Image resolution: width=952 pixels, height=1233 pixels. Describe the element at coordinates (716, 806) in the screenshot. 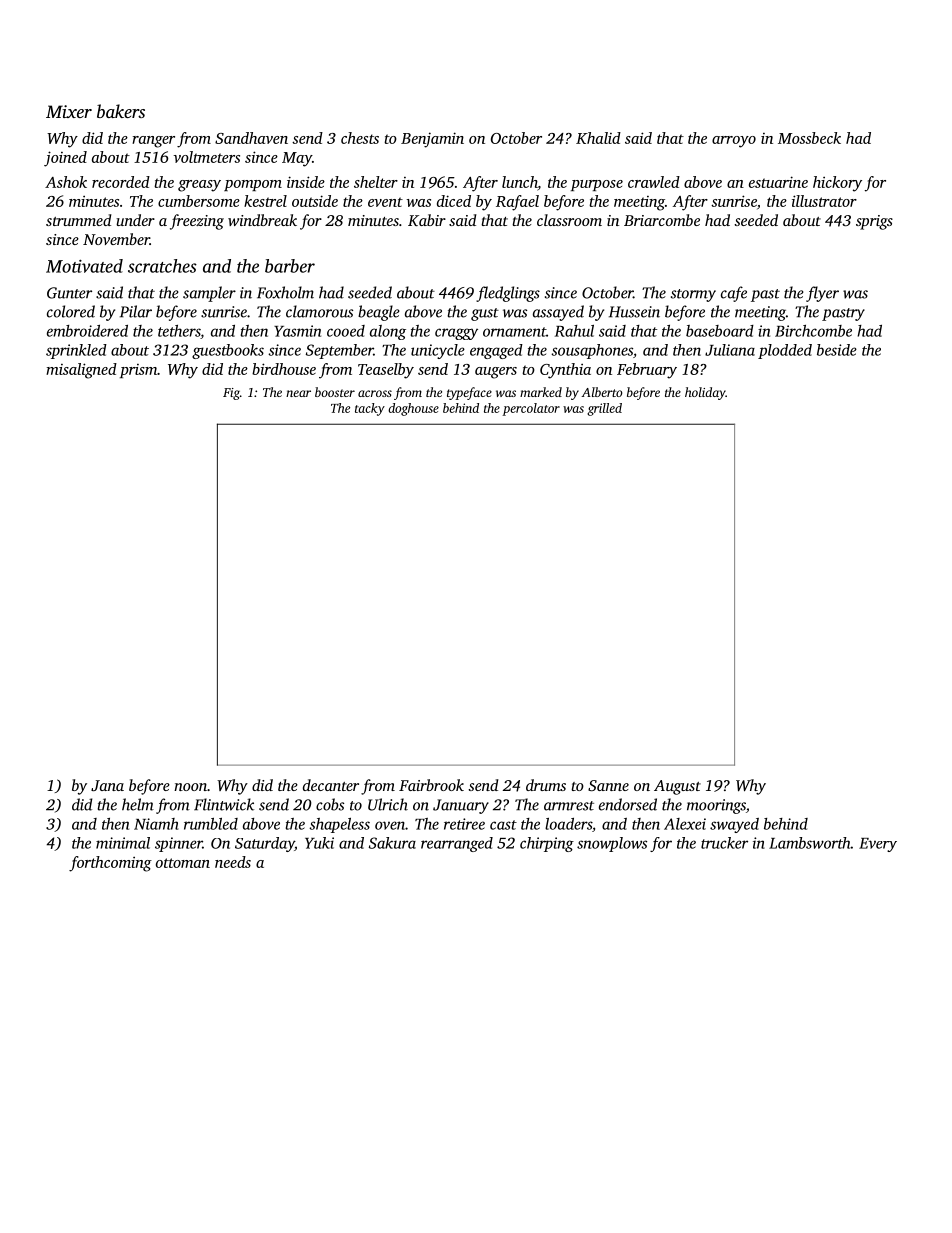

I see `moorings` at that location.
